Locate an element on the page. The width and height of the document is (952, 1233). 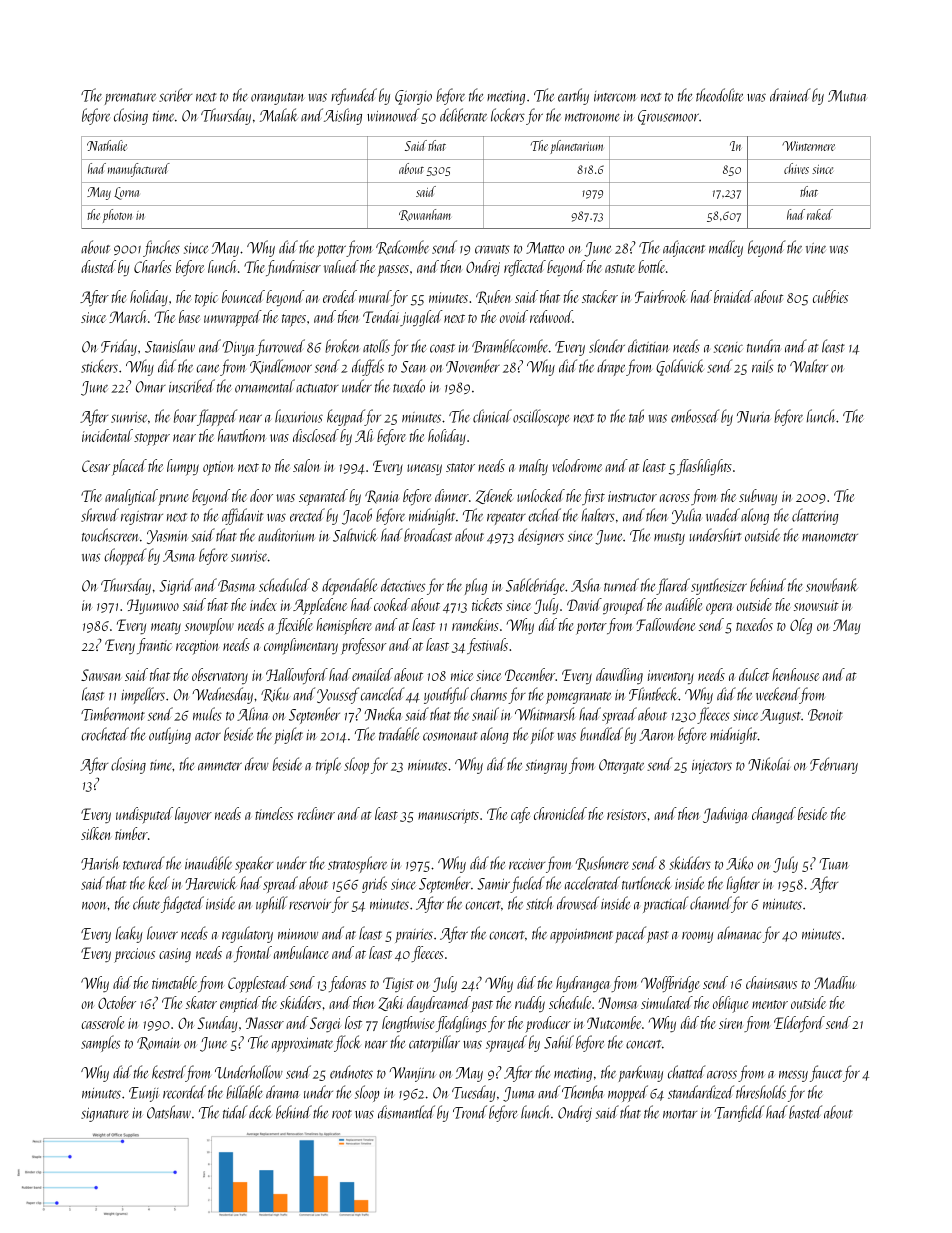
redwood is located at coordinates (551, 316).
